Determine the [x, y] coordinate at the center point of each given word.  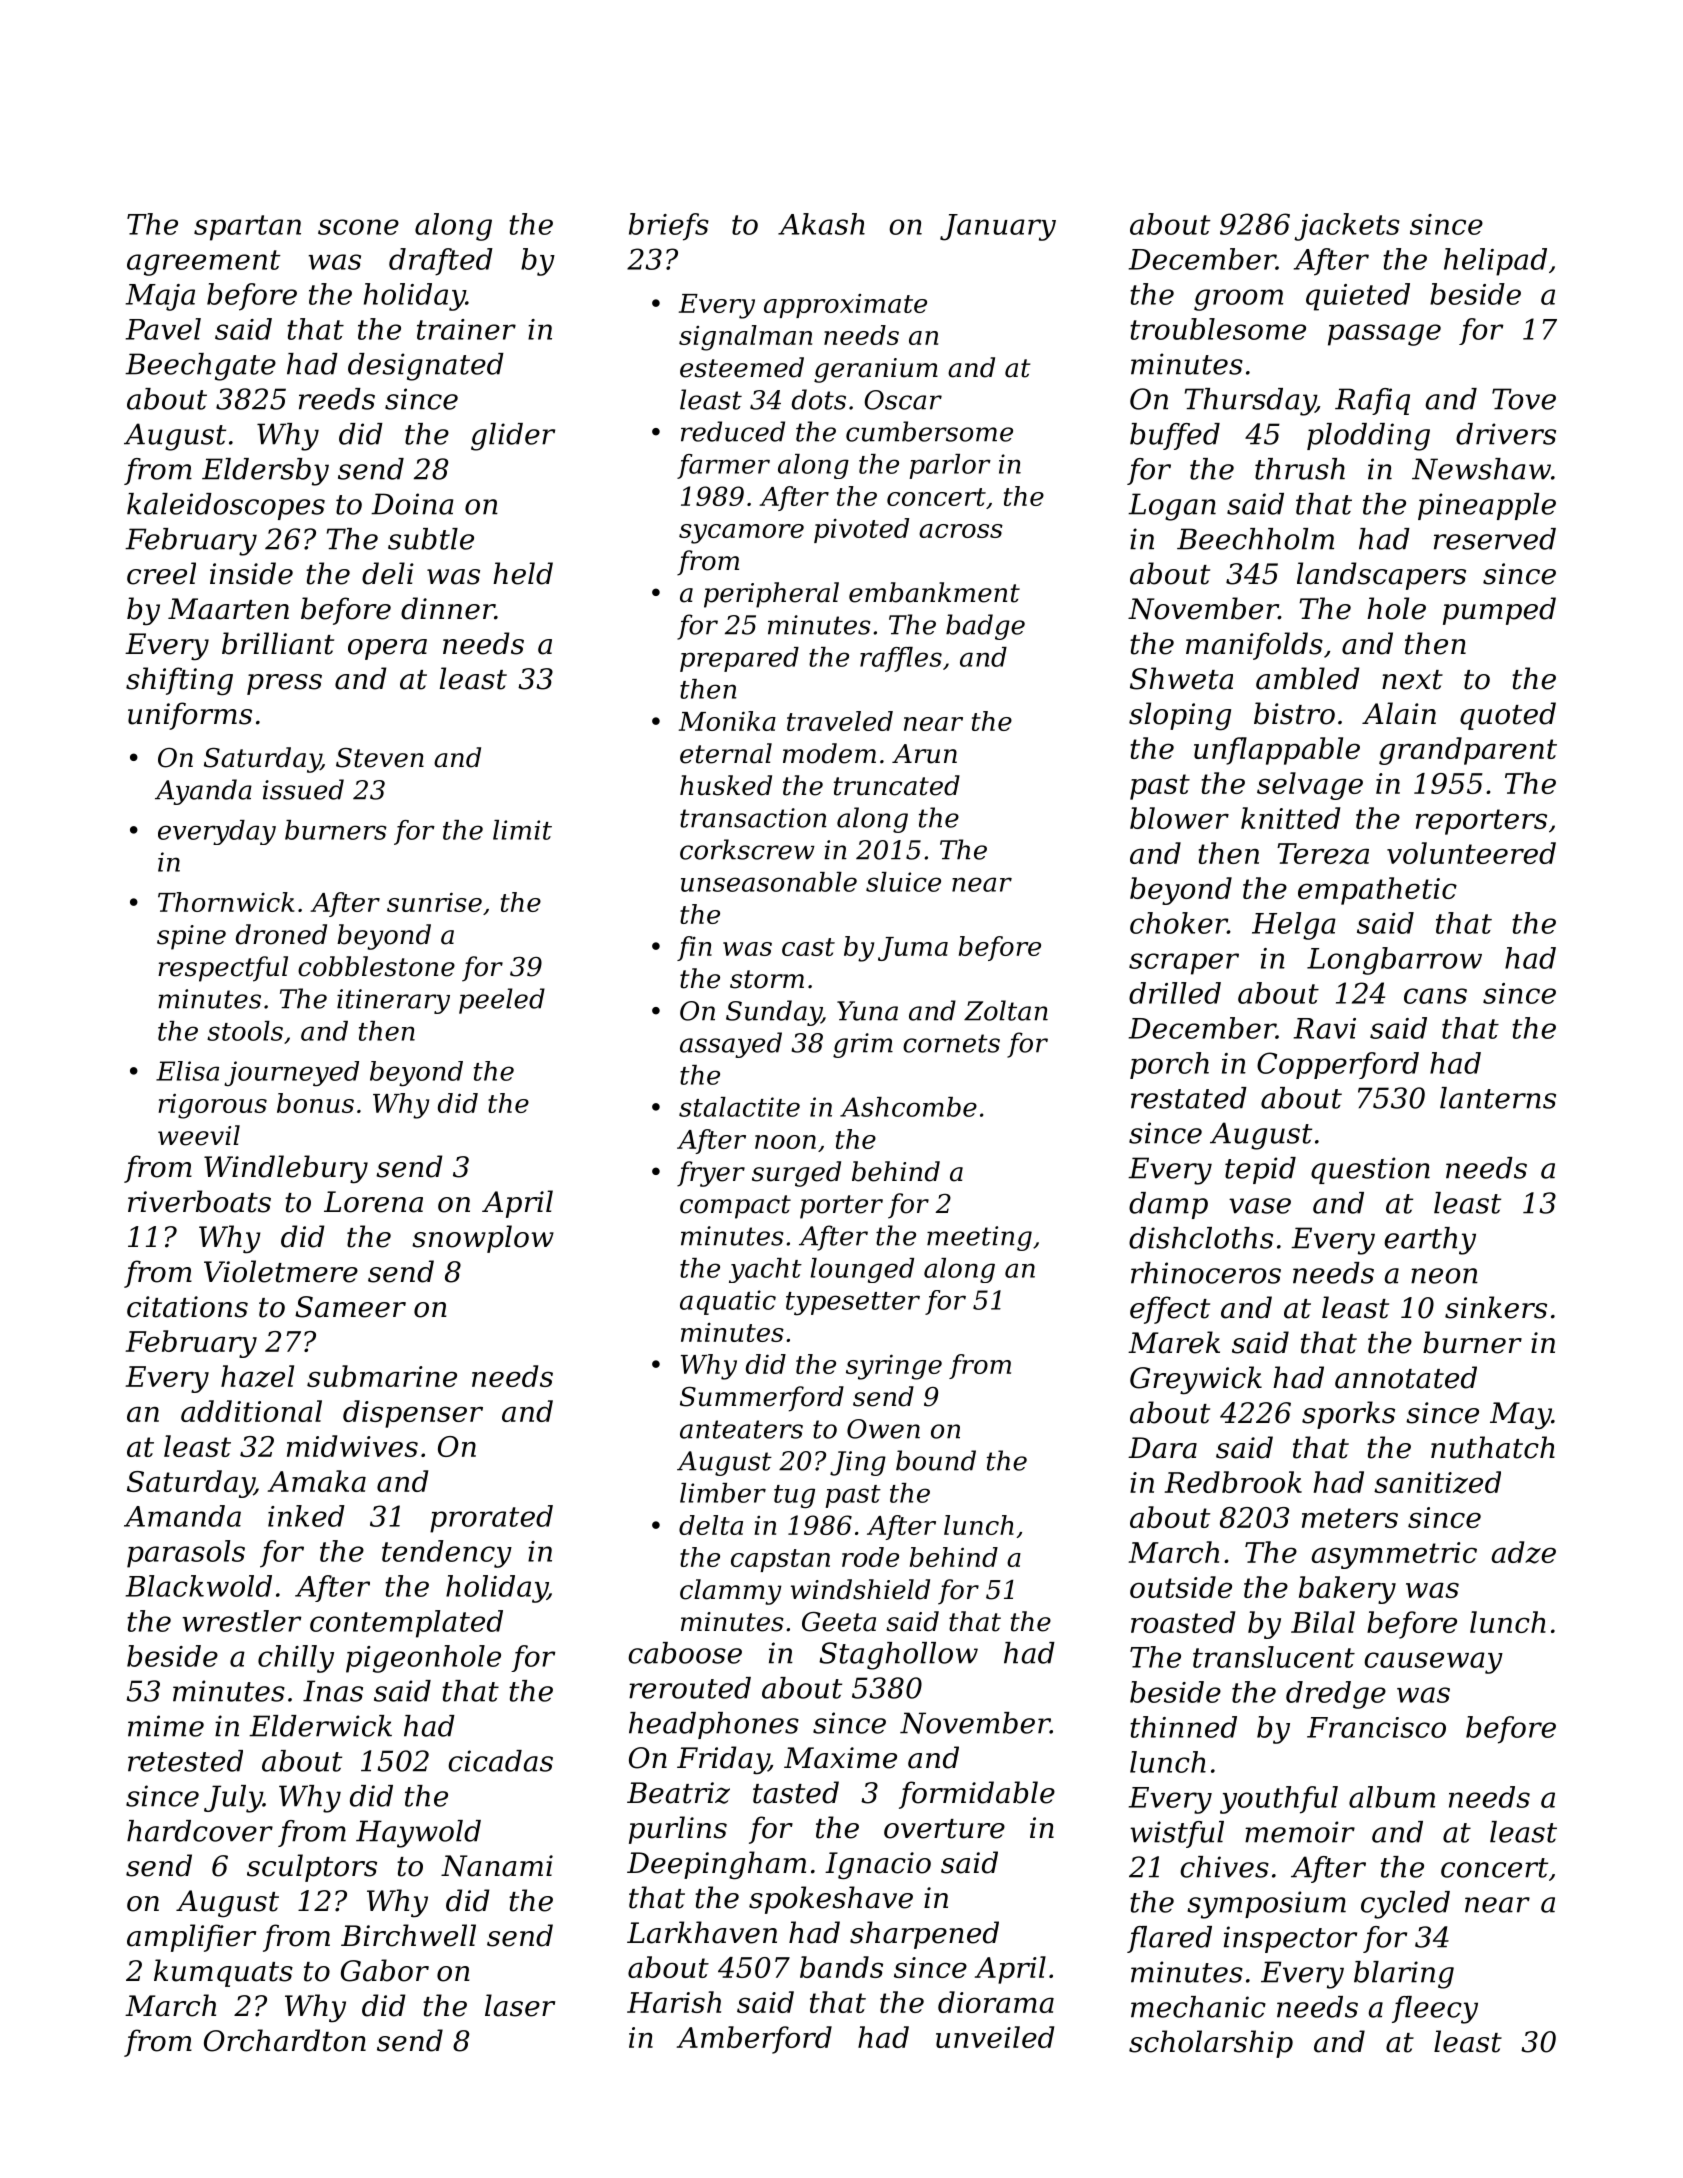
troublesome [1218, 329]
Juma [913, 949]
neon [1444, 1276]
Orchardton [285, 2040]
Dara [1162, 1448]
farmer [723, 466]
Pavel [163, 329]
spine [191, 937]
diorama [996, 2002]
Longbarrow [1394, 961]
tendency [447, 1554]
